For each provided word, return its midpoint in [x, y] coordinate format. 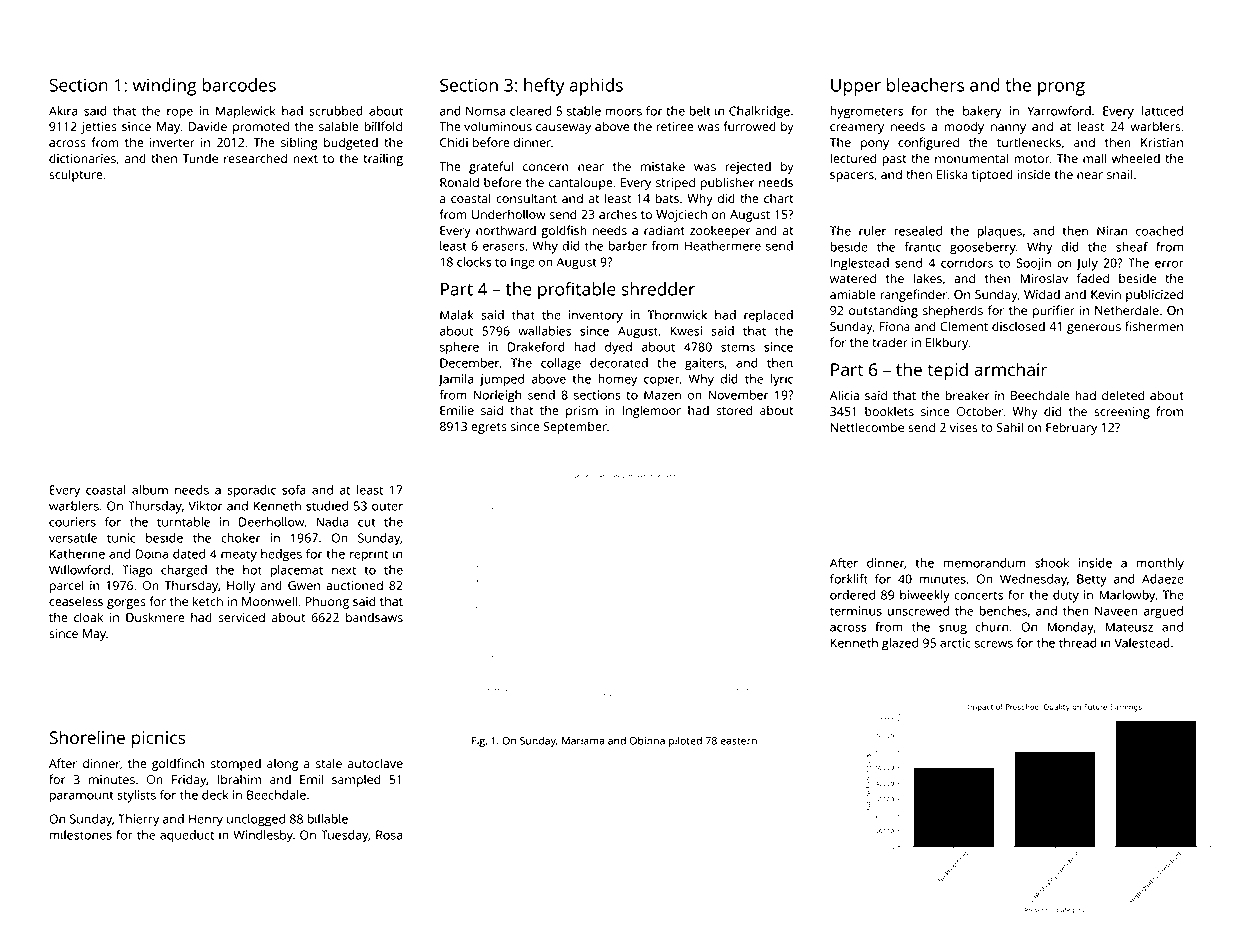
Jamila [456, 380]
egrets [489, 428]
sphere [459, 348]
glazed [900, 644]
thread [1078, 643]
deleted [1123, 395]
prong [1061, 89]
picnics [159, 739]
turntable [183, 522]
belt [700, 111]
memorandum [984, 563]
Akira [63, 111]
